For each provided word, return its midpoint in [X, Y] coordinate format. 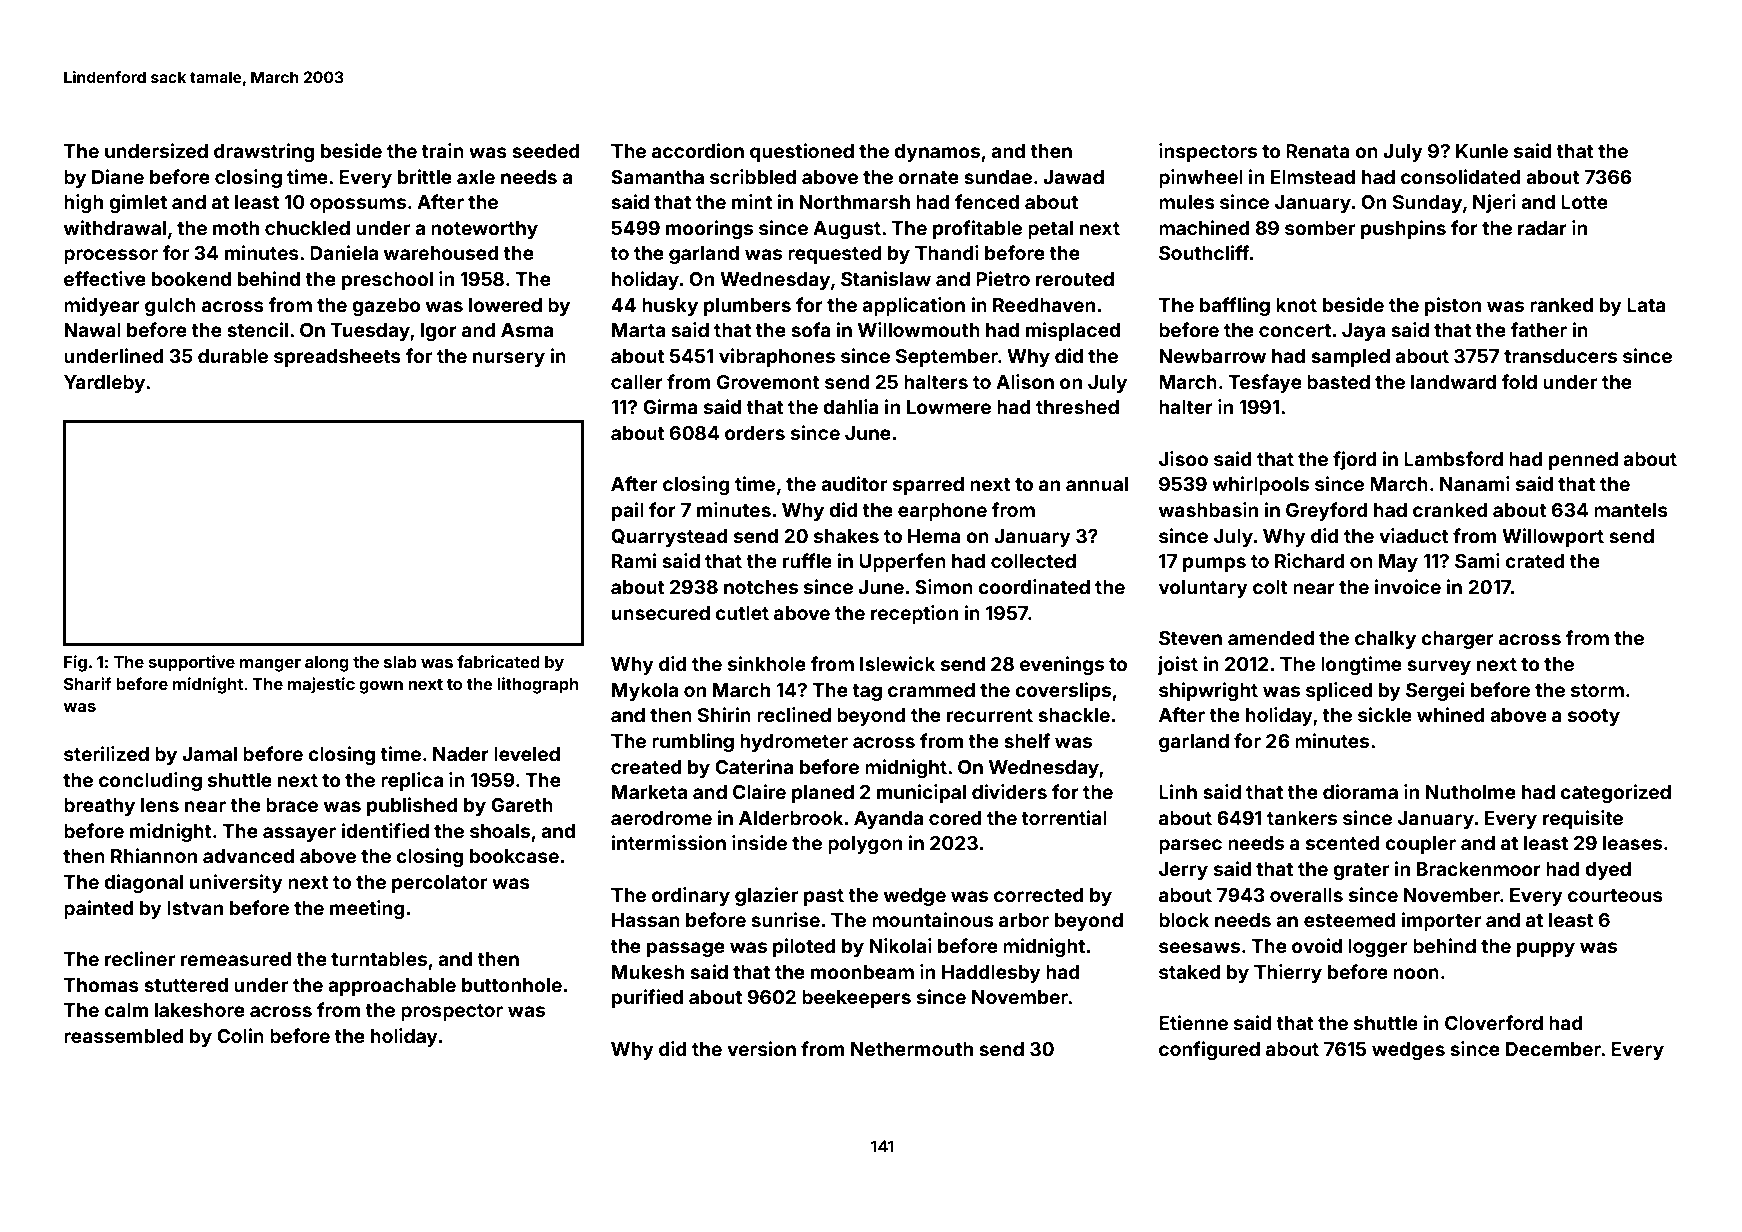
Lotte [1584, 202]
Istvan [195, 908]
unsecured [661, 613]
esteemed [1349, 920]
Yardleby [104, 384]
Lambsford [1453, 458]
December [1553, 1049]
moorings [709, 229]
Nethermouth [912, 1049]
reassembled [124, 1036]
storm [1597, 690]
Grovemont [768, 382]
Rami [634, 560]
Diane [118, 176]
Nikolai [901, 945]
